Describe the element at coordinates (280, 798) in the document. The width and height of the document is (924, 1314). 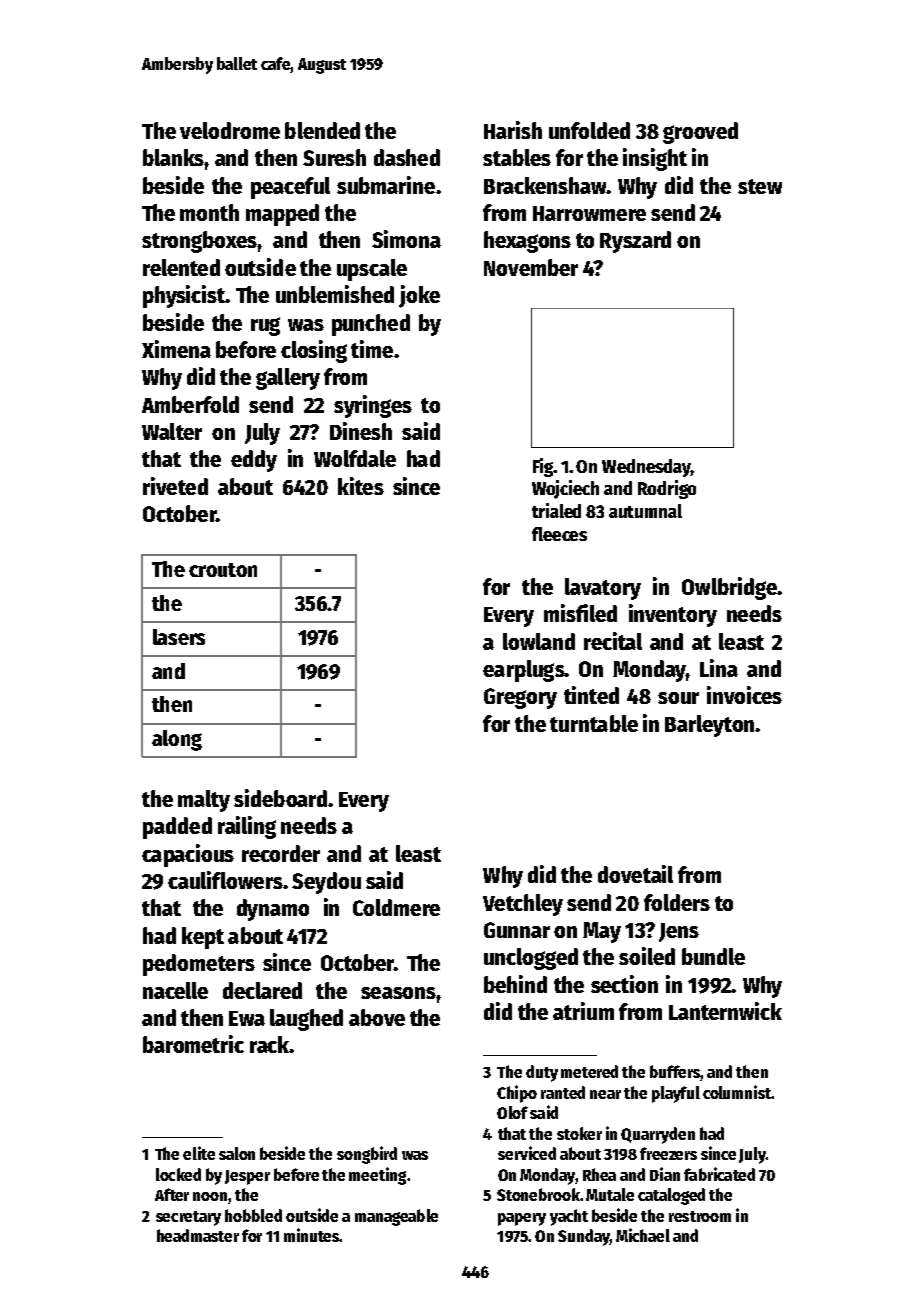
I see `sideboard` at that location.
